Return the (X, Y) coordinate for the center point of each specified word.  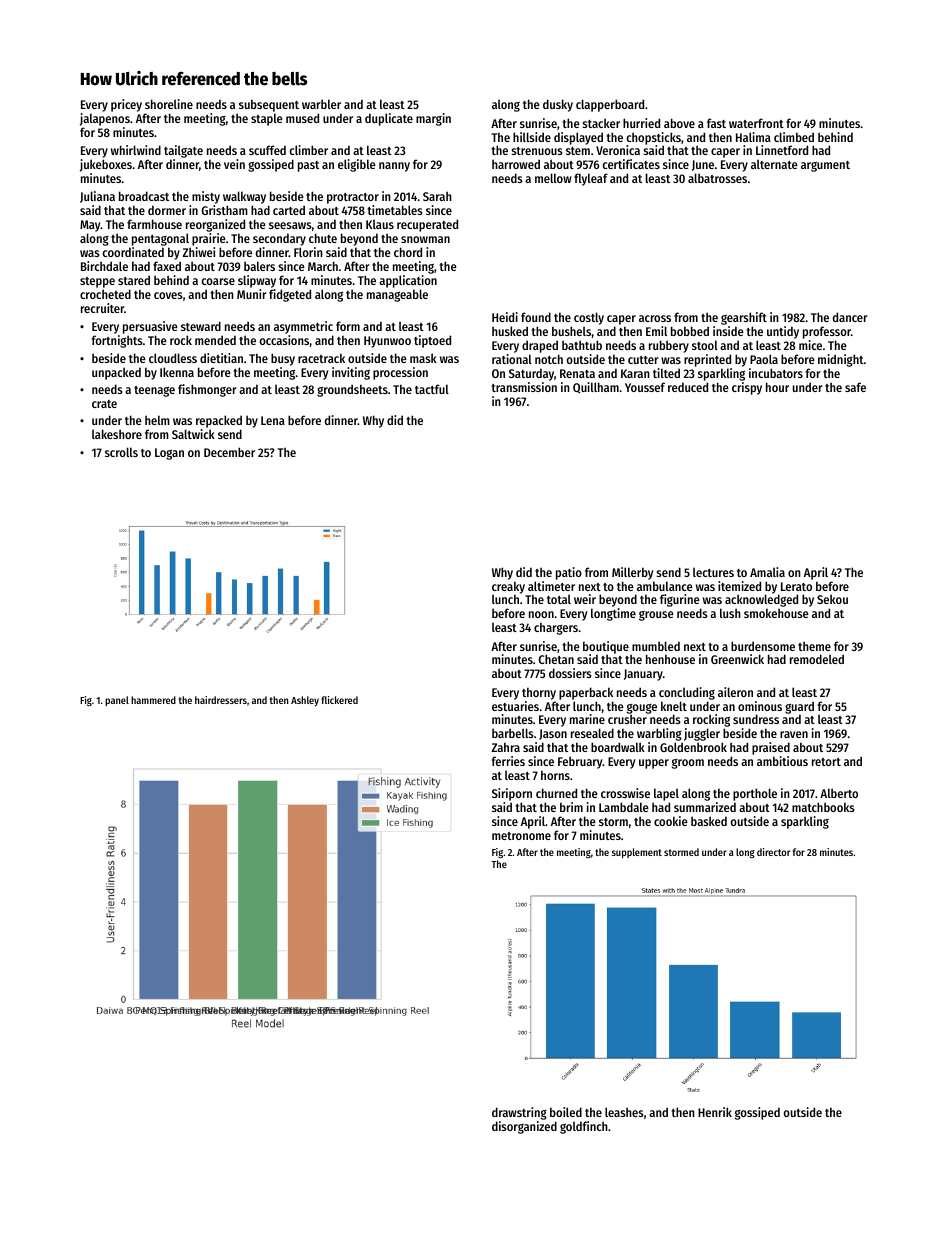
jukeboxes (106, 165)
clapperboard (610, 105)
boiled (566, 1112)
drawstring (519, 1113)
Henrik (715, 1112)
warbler (321, 104)
